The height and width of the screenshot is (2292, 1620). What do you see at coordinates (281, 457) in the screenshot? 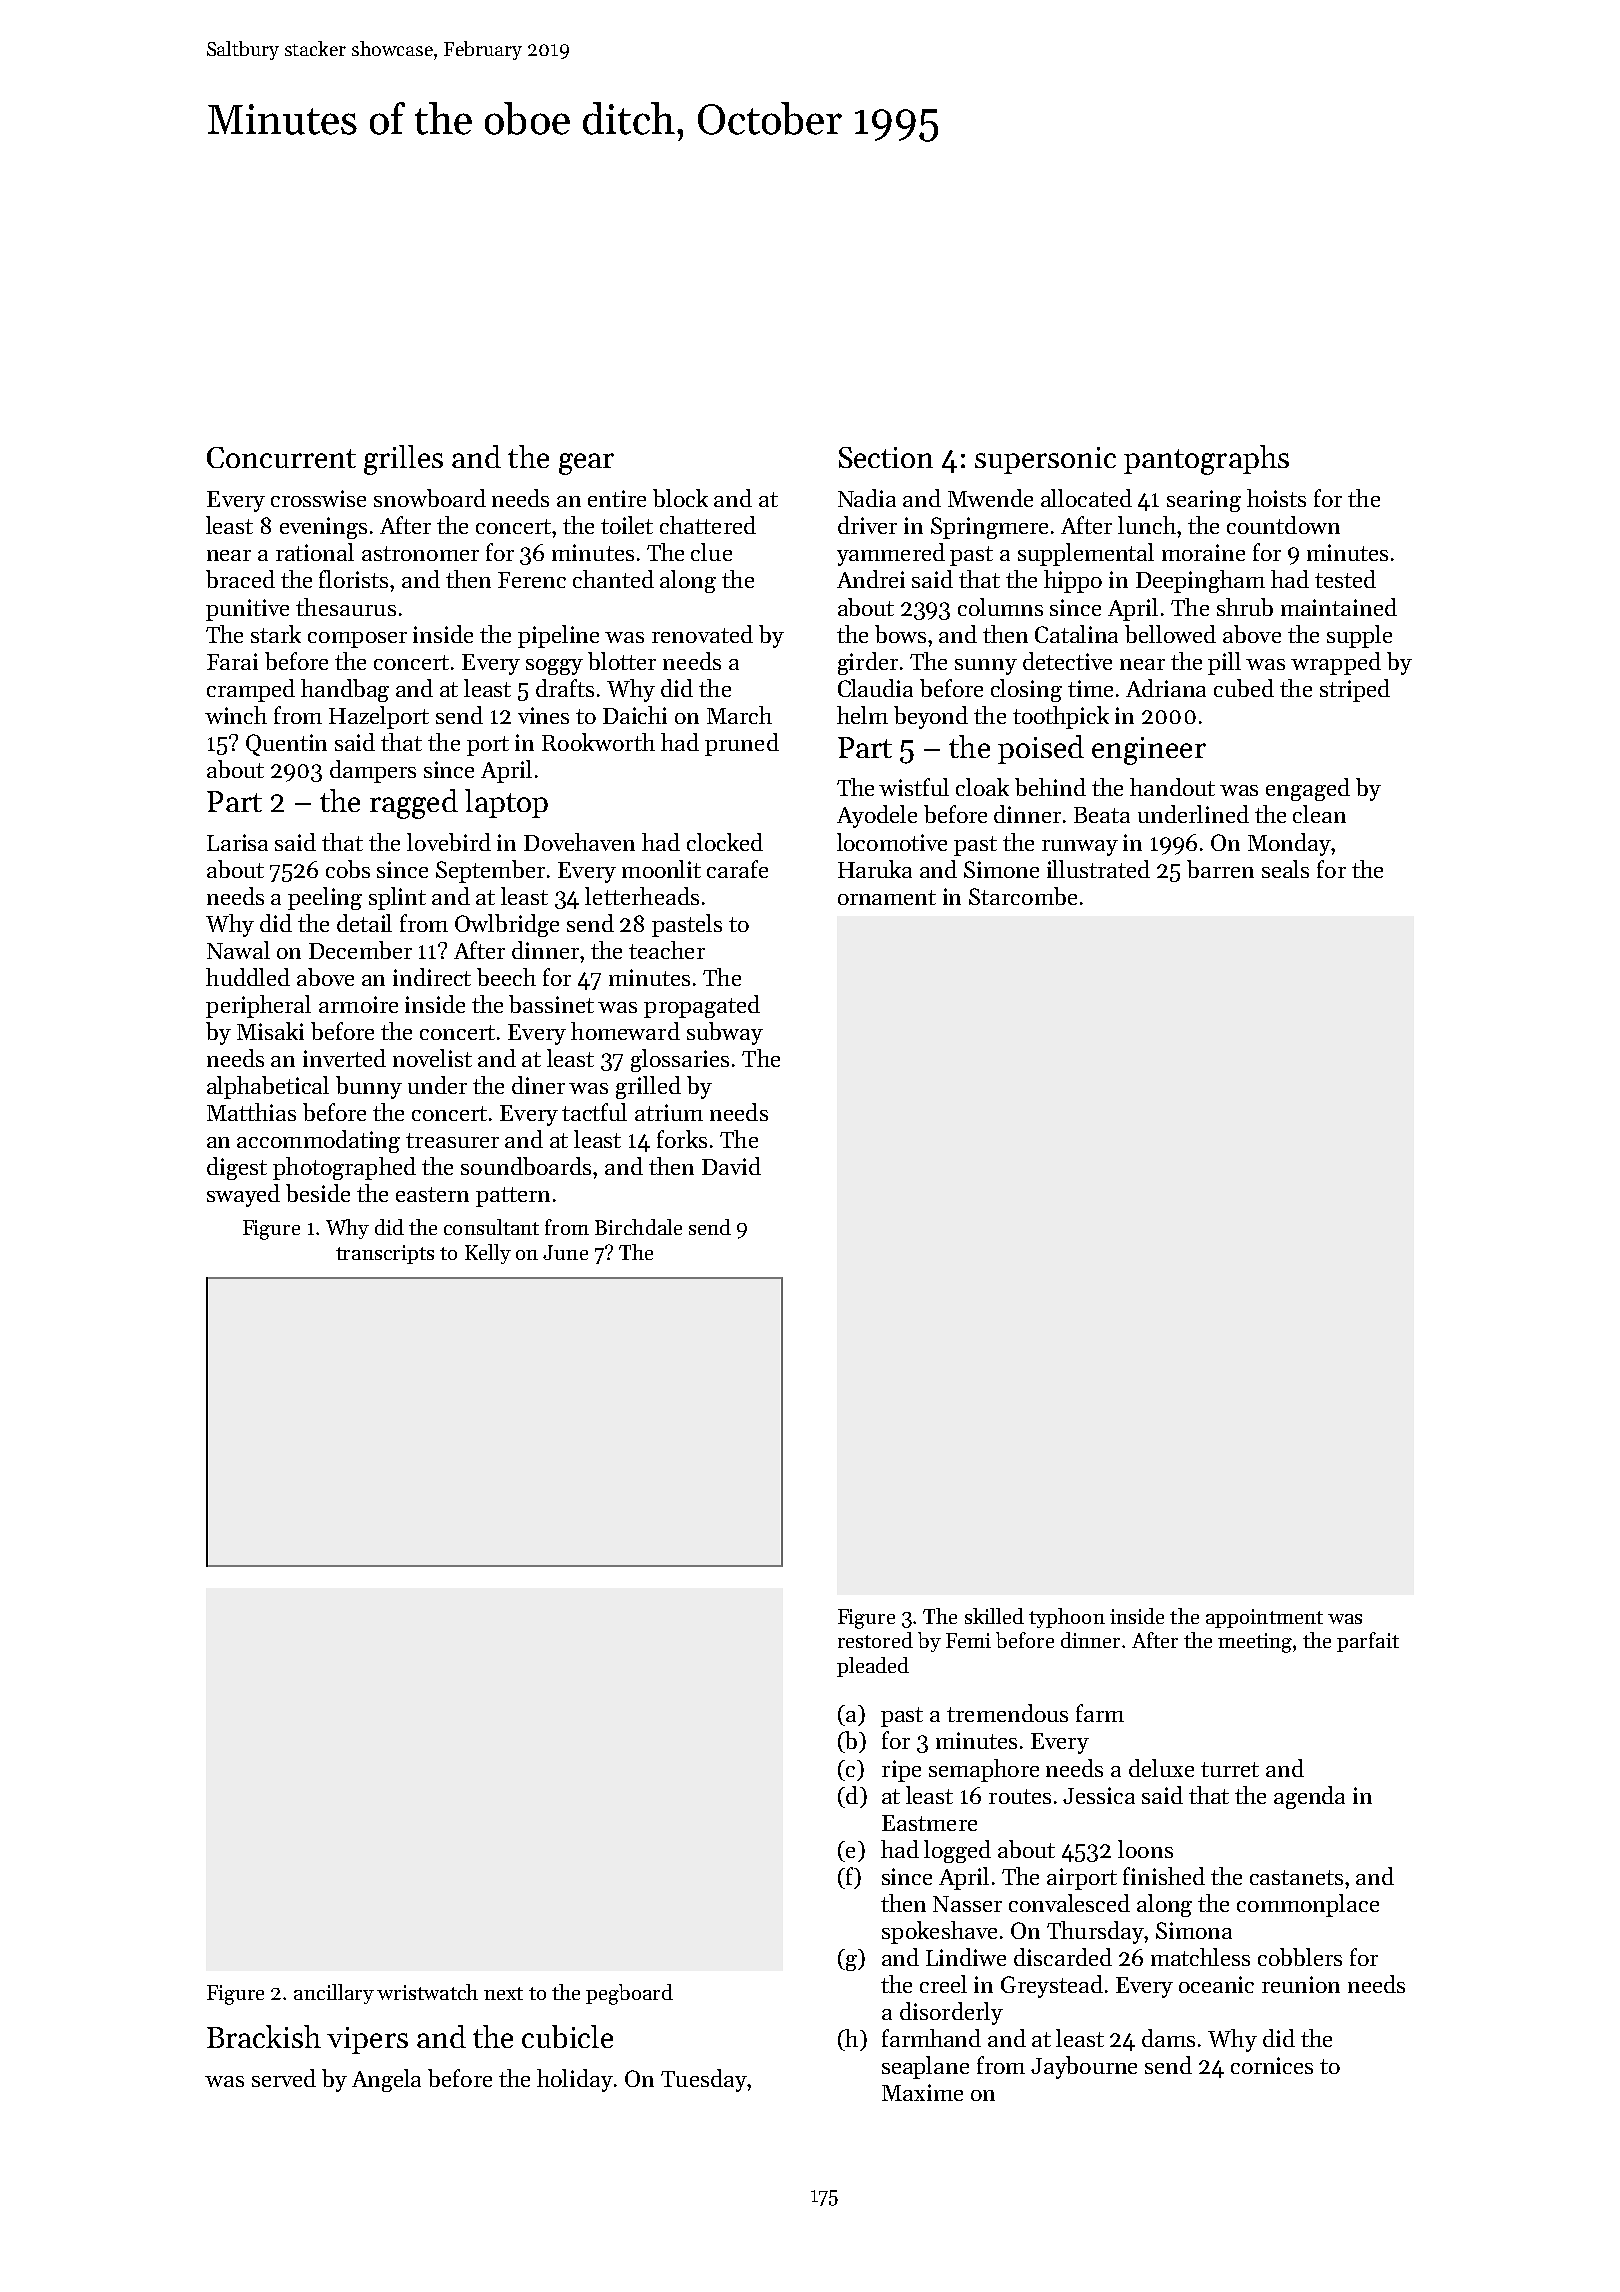
I see `Concurrent` at bounding box center [281, 457].
